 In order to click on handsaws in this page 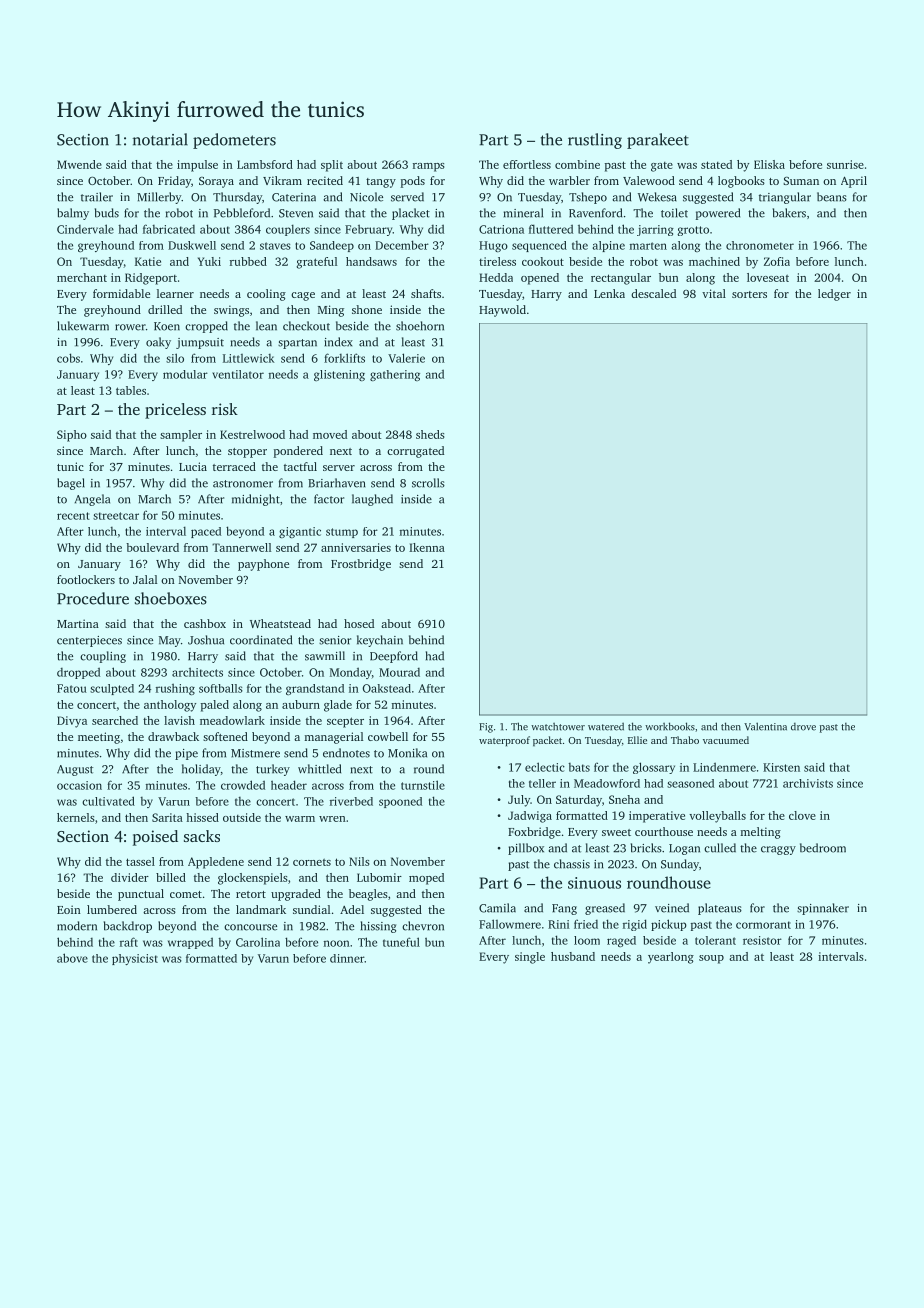, I will do `click(371, 261)`.
